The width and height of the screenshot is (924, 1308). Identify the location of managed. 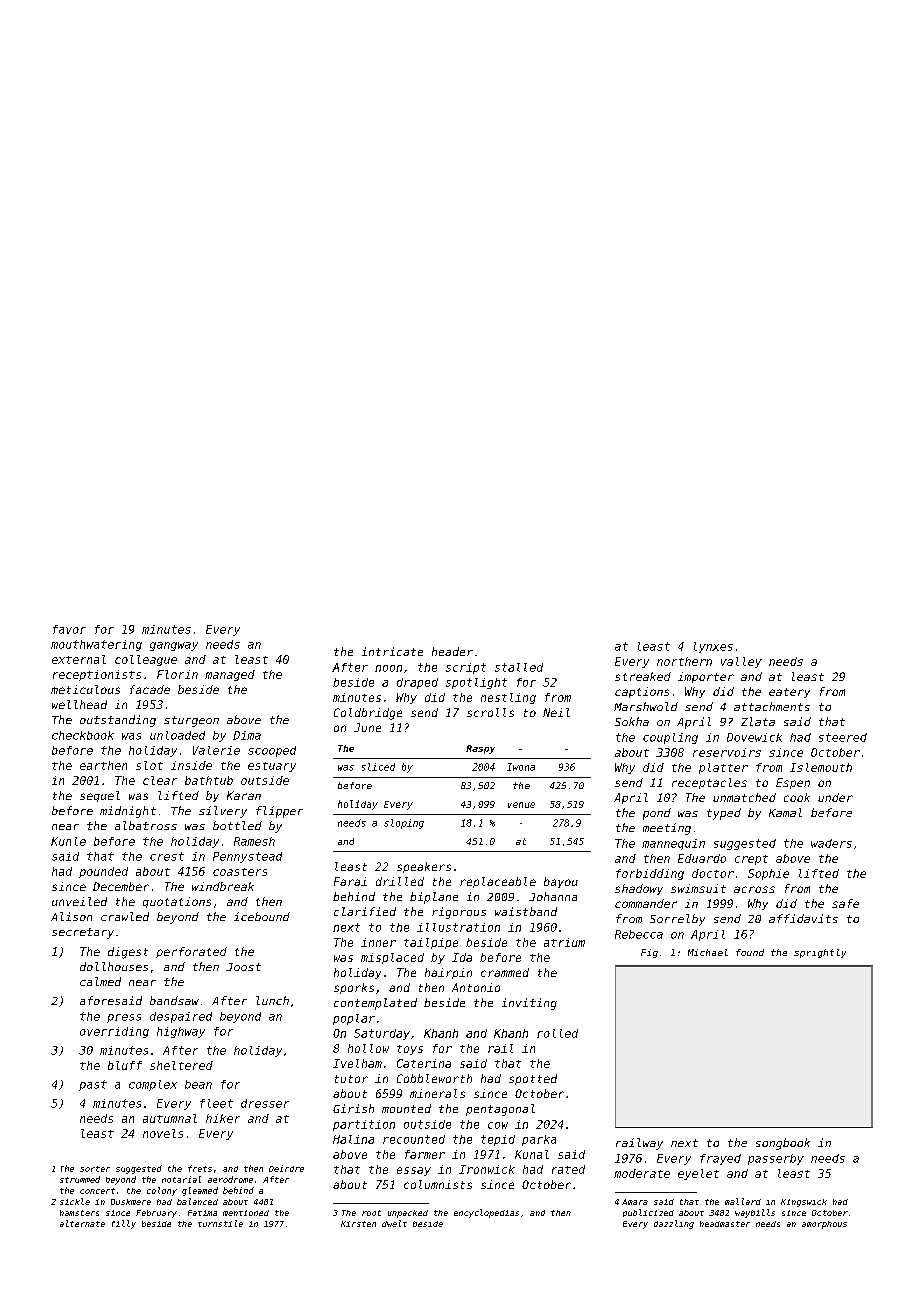
(230, 675).
